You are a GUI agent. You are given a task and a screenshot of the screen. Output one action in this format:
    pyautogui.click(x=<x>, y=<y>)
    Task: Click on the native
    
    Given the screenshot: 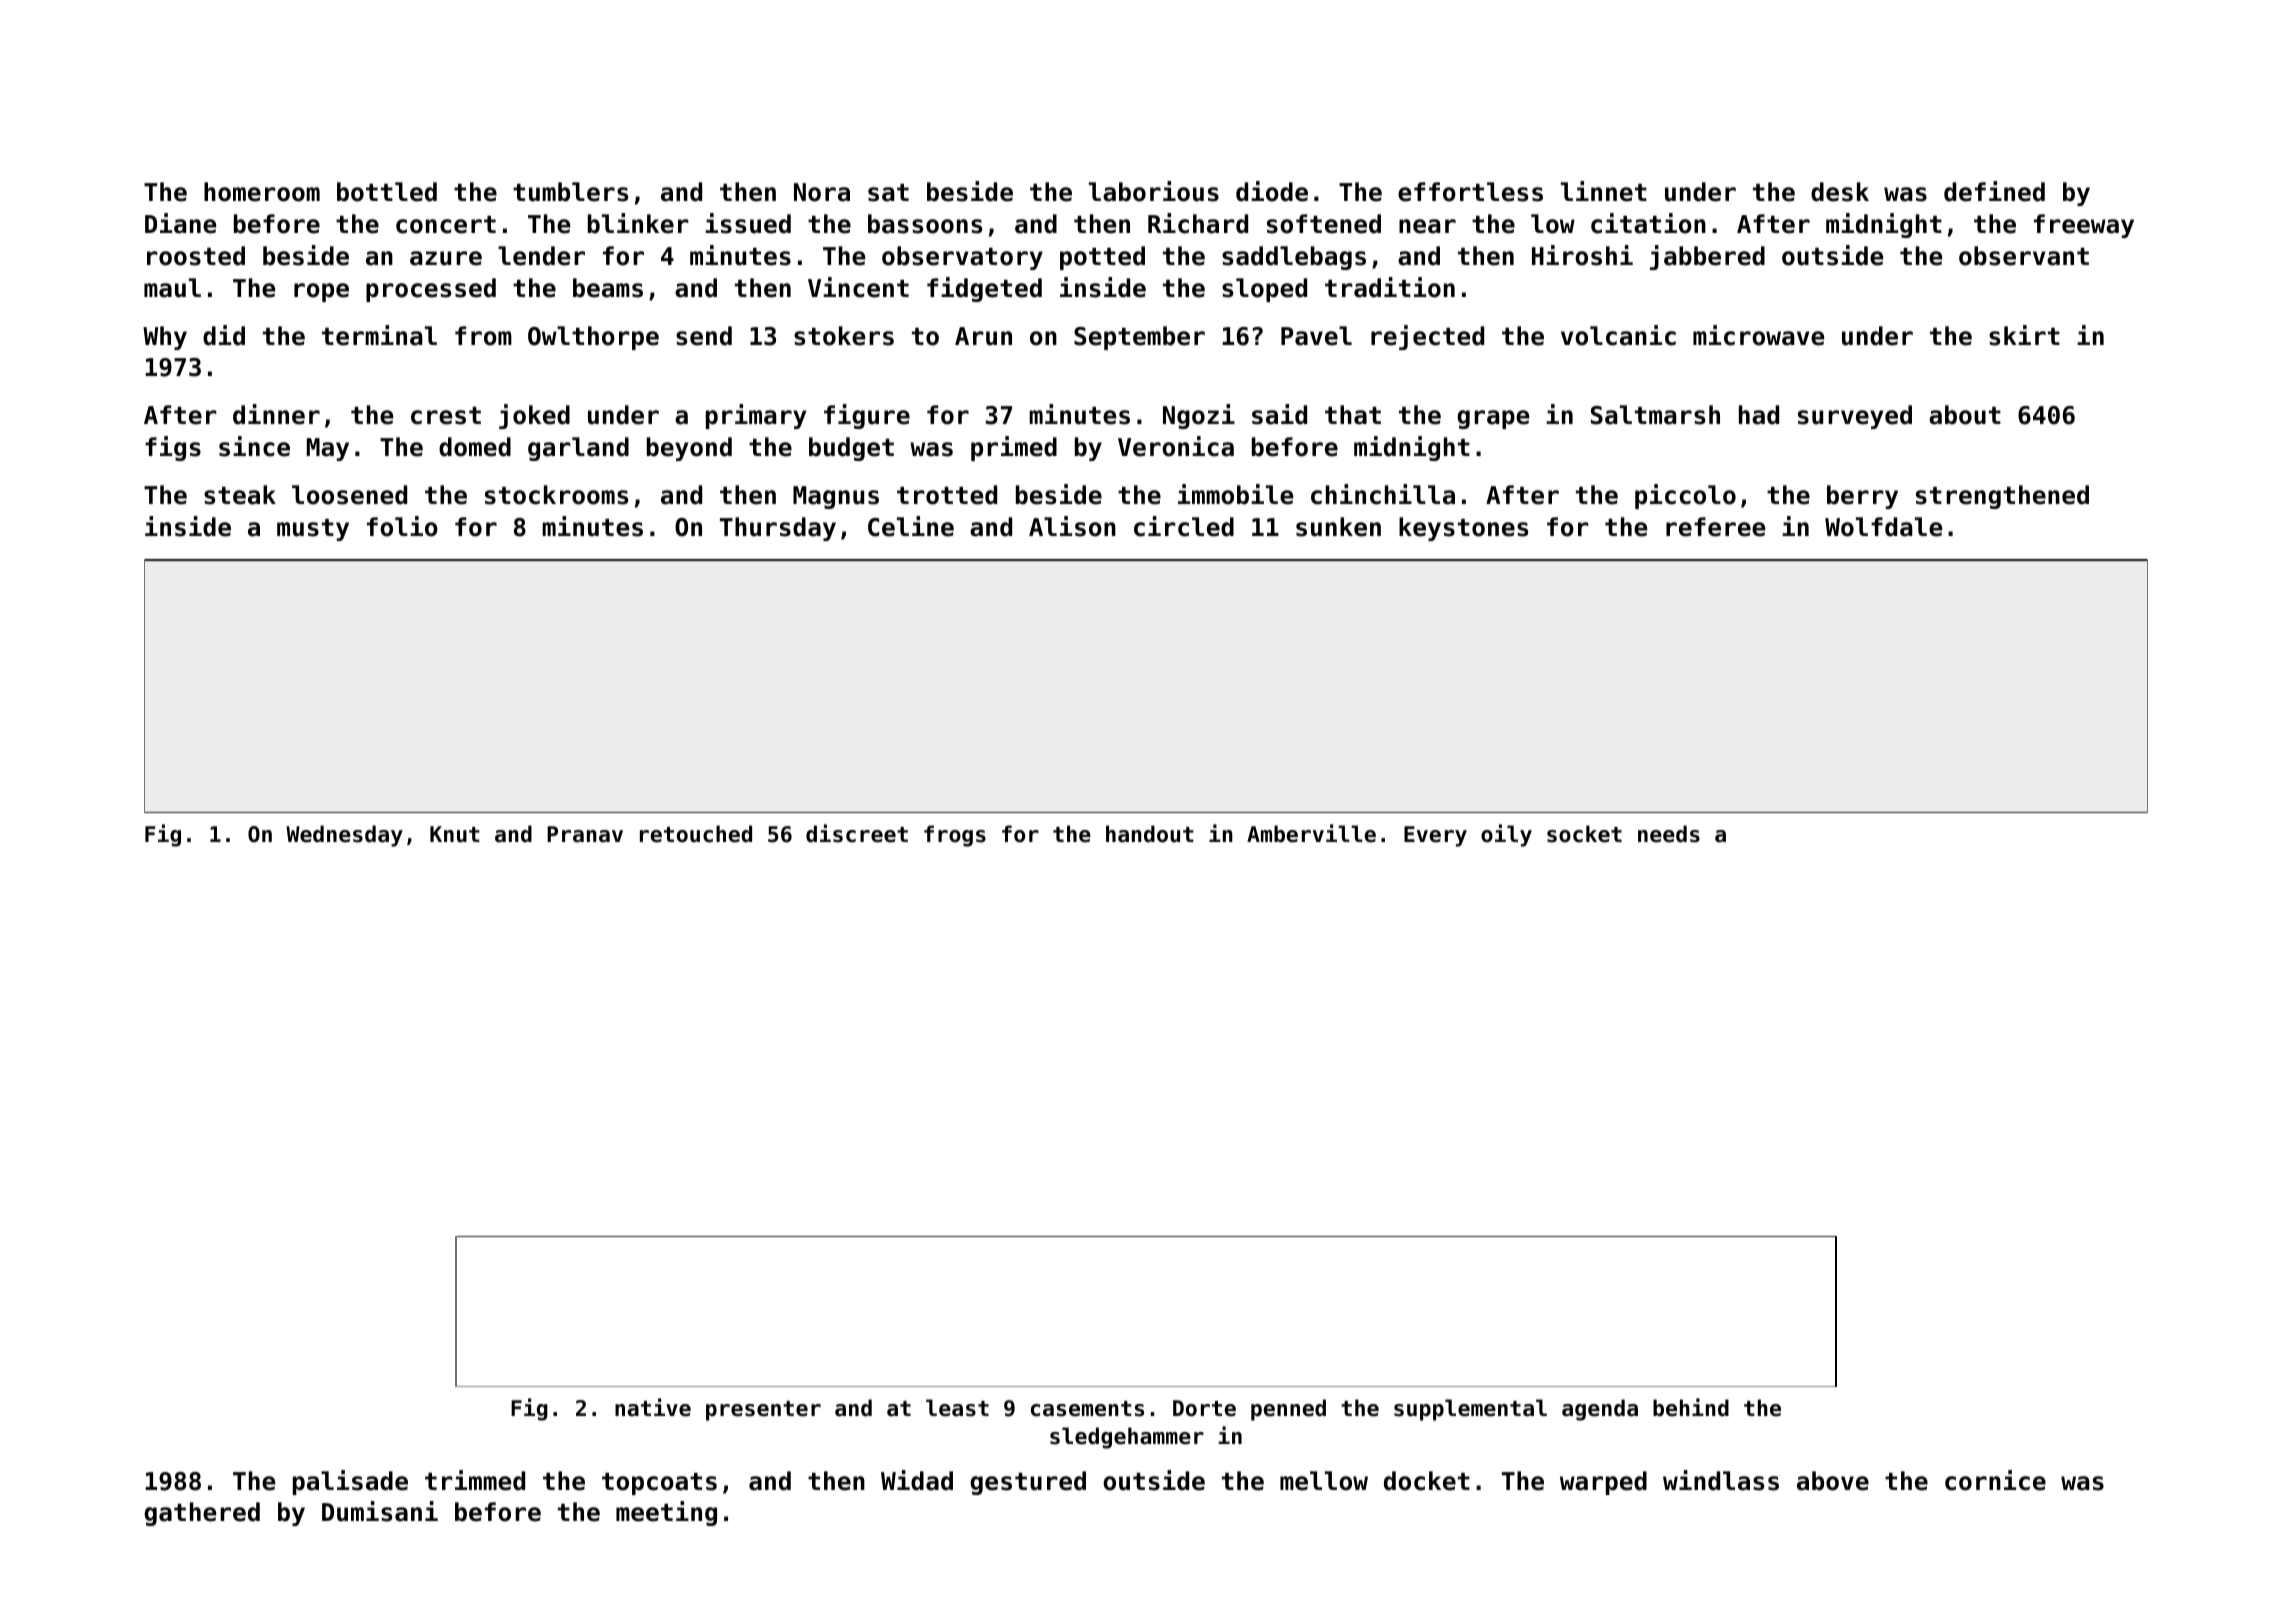 What is the action you would take?
    pyautogui.click(x=653, y=1407)
